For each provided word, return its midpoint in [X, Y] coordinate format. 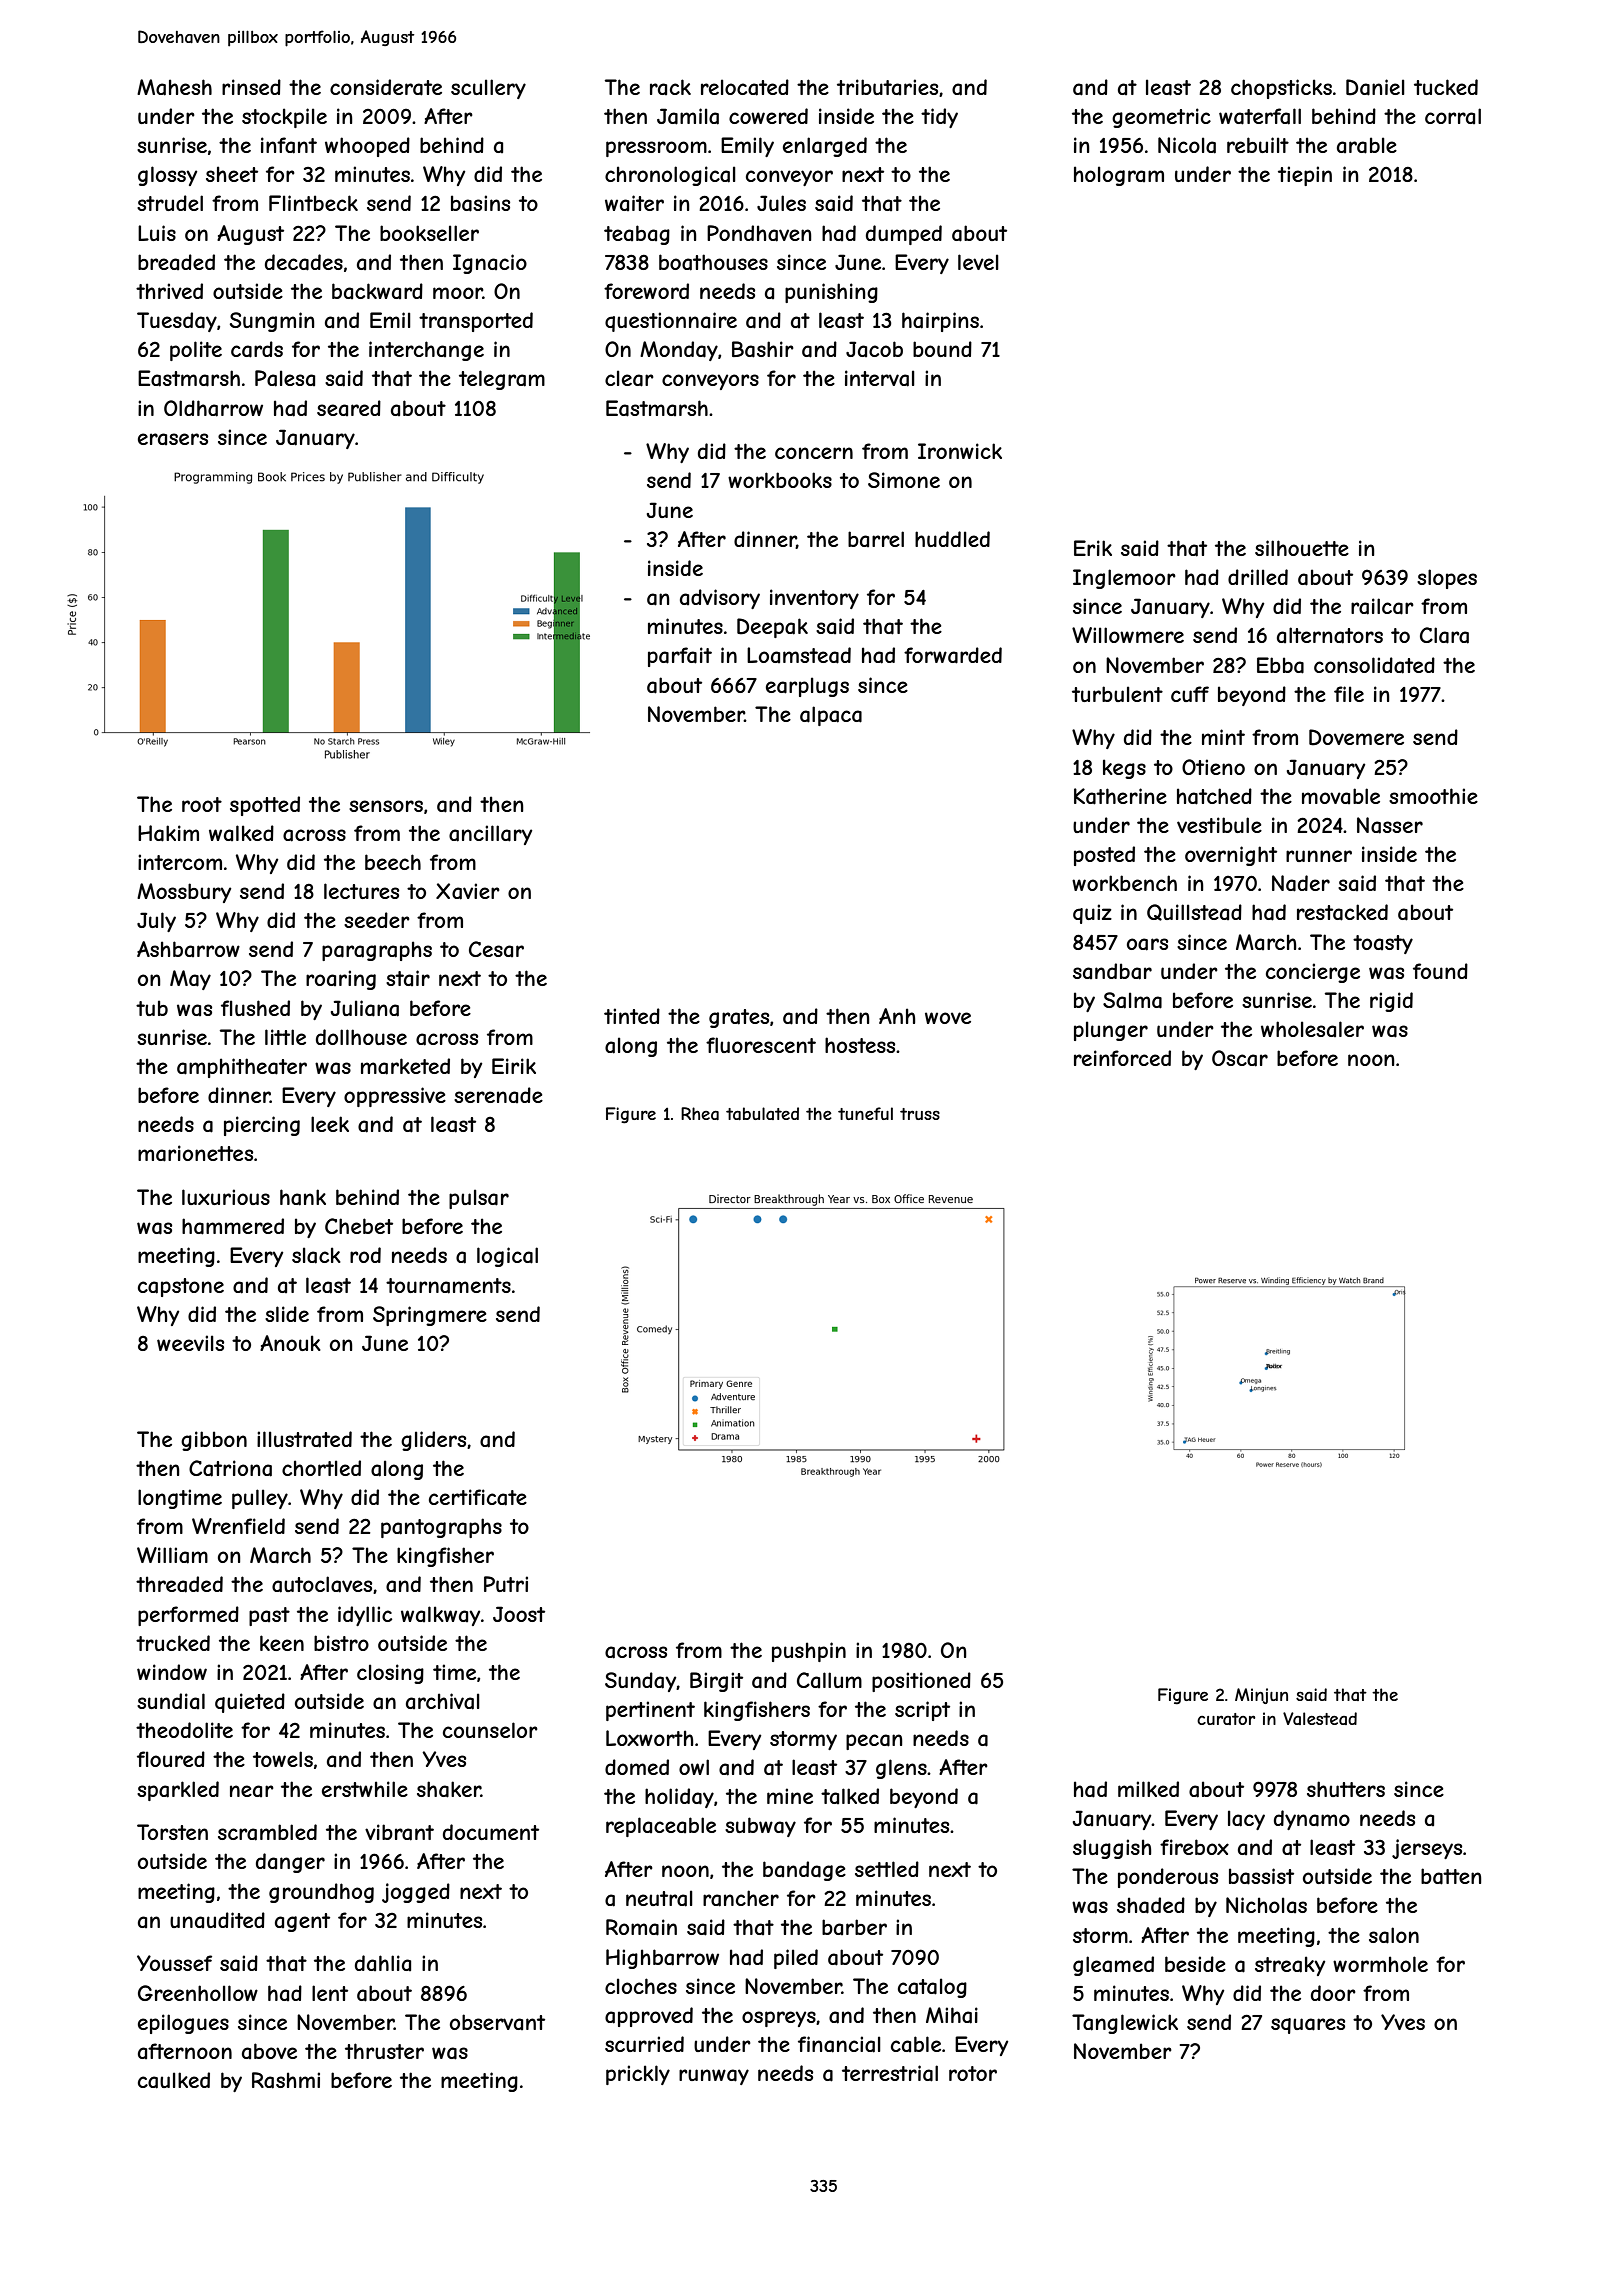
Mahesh [174, 87]
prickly [638, 2075]
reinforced [1122, 1058]
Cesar [496, 949]
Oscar [1240, 1058]
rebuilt [1258, 145]
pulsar [479, 1199]
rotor [973, 2073]
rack [670, 87]
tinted [632, 1016]
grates [739, 1018]
